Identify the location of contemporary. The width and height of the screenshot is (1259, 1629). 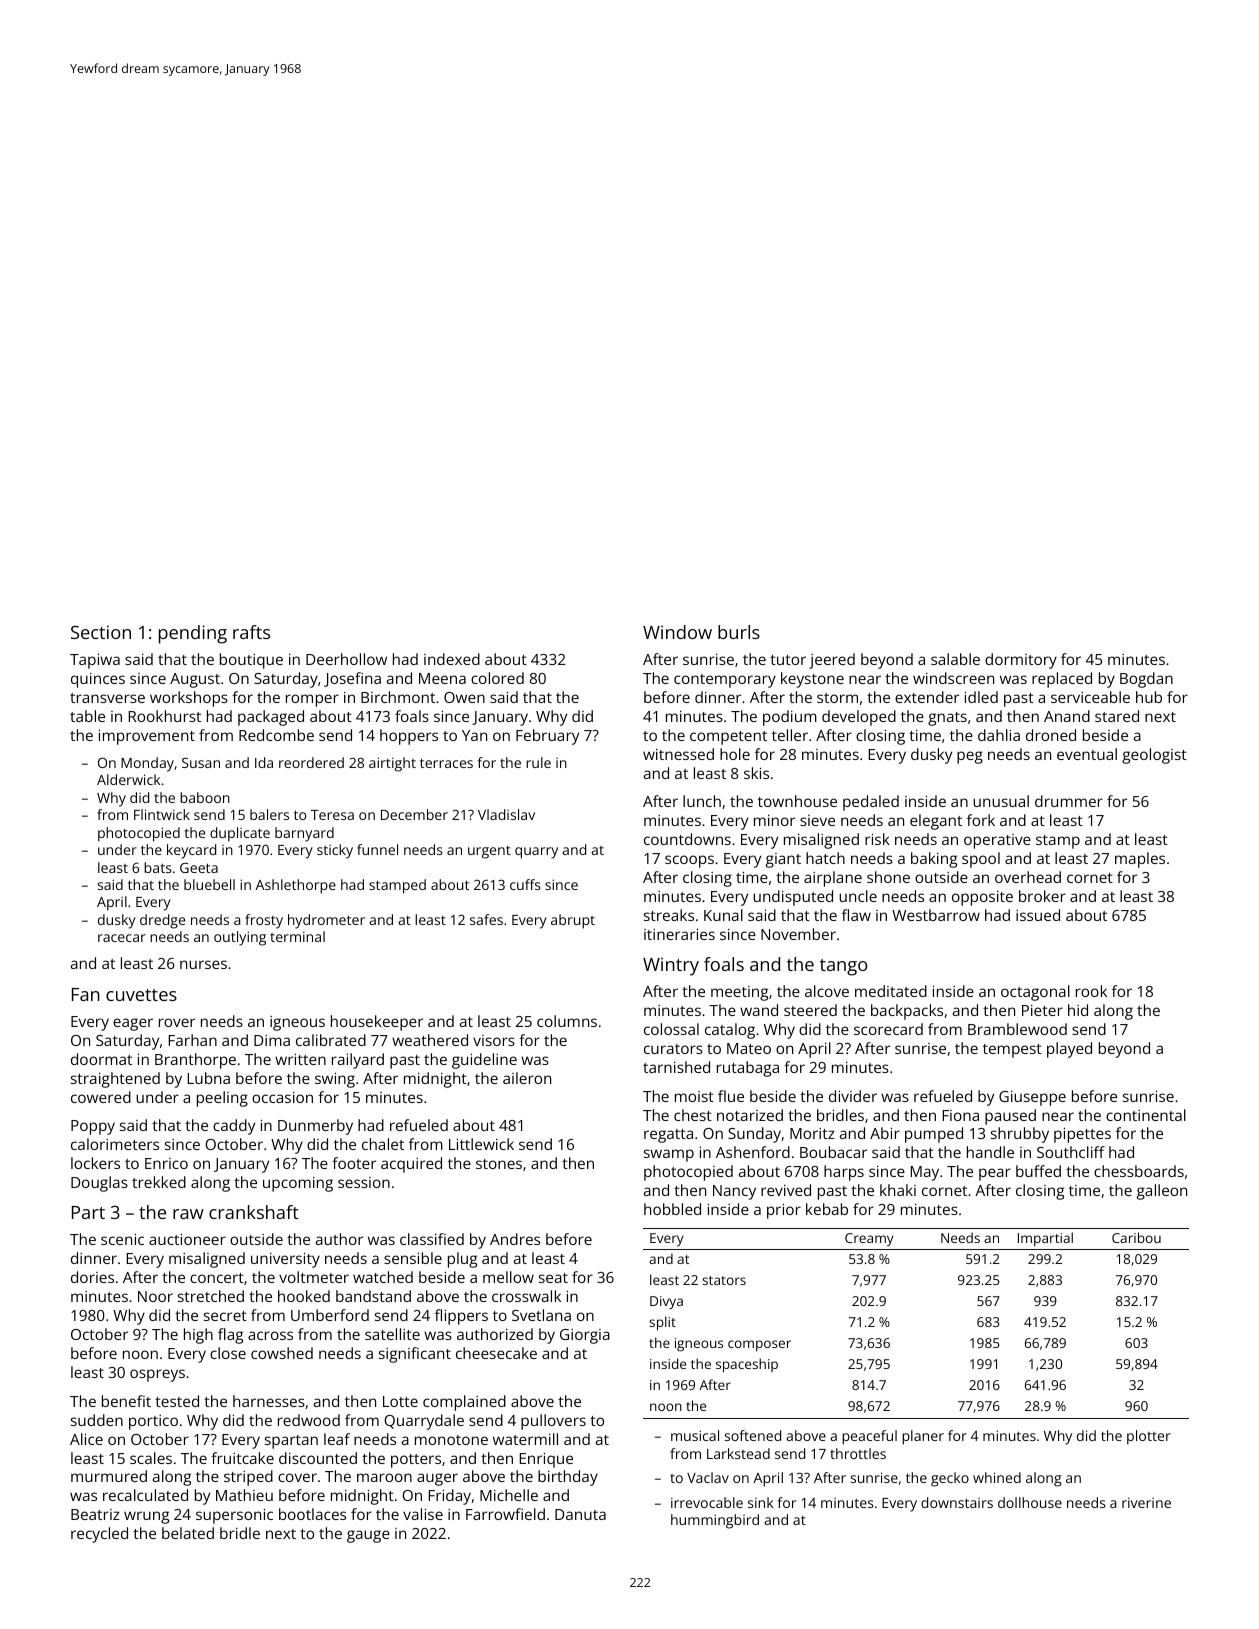
(725, 681).
